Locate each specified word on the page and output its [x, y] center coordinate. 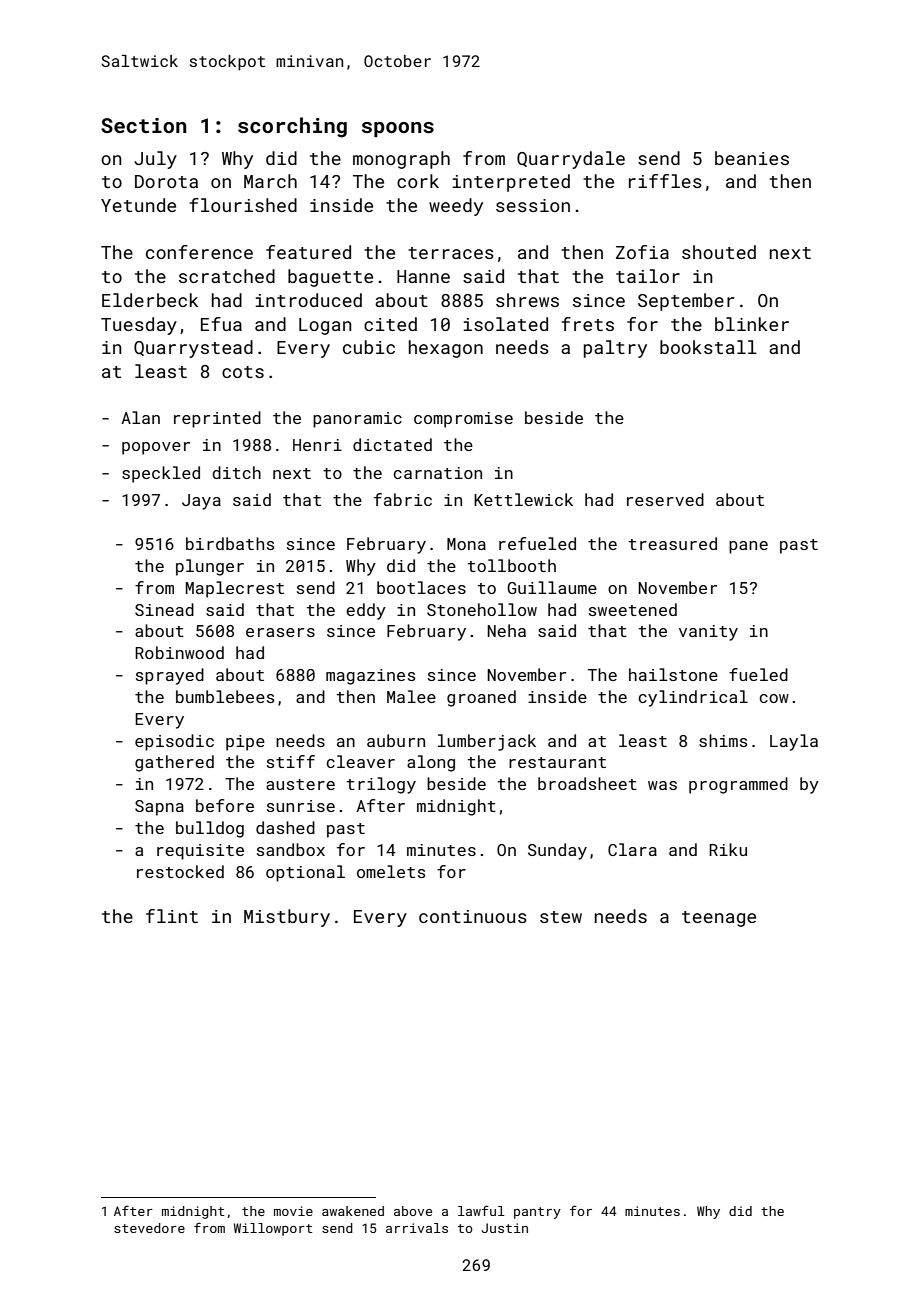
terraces [451, 253]
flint [172, 916]
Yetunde [138, 205]
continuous [473, 916]
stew [561, 917]
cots [243, 372]
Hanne [423, 276]
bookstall [708, 347]
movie [293, 1211]
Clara [632, 849]
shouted [719, 252]
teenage [719, 919]
